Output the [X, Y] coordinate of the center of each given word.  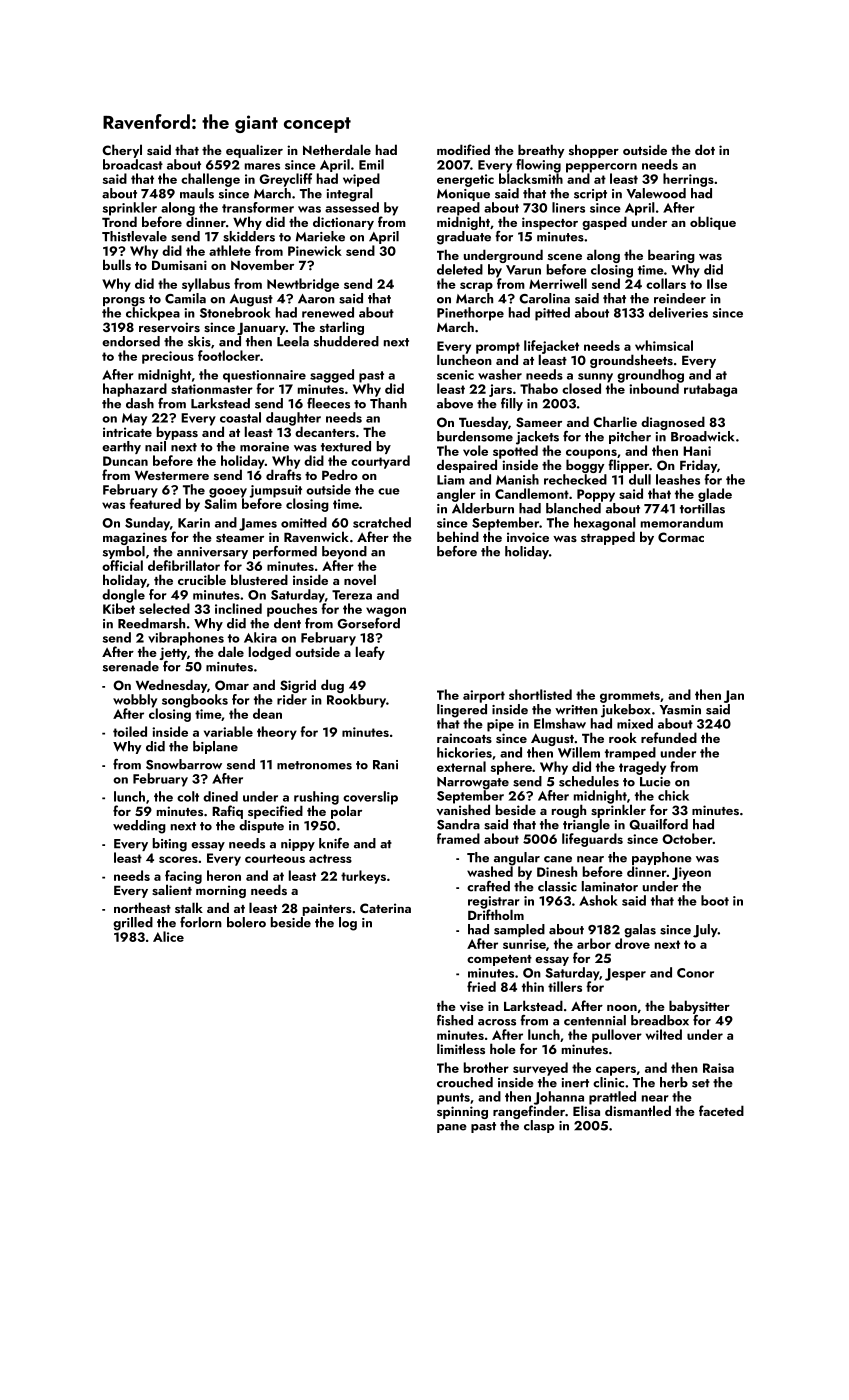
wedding [139, 827]
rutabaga [710, 390]
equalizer [254, 151]
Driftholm [496, 914]
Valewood [656, 193]
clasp [539, 1126]
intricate [127, 432]
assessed [352, 207]
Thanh [388, 403]
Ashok [598, 900]
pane [452, 1128]
